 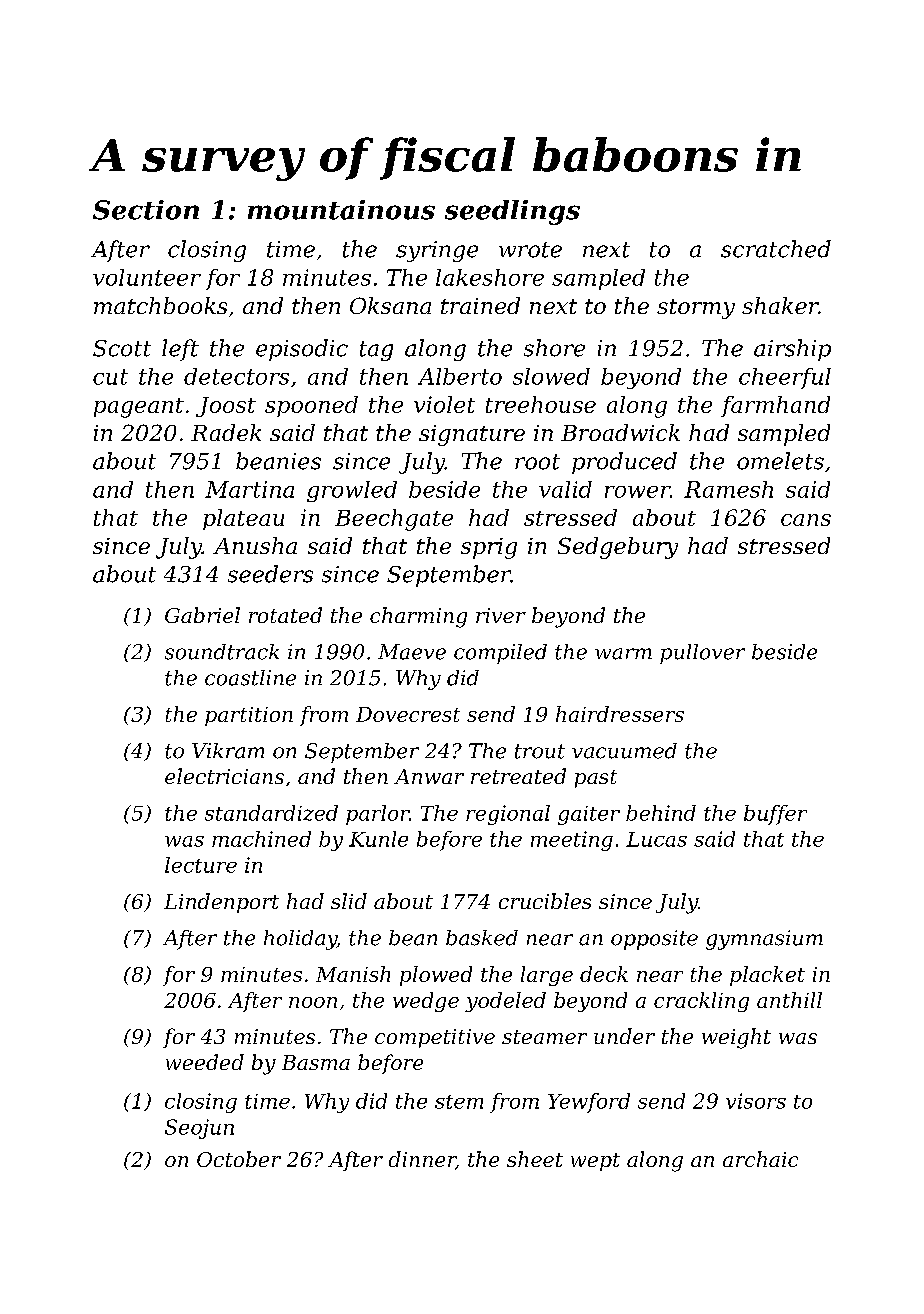 What do you see at coordinates (702, 654) in the screenshot?
I see `pullover` at bounding box center [702, 654].
